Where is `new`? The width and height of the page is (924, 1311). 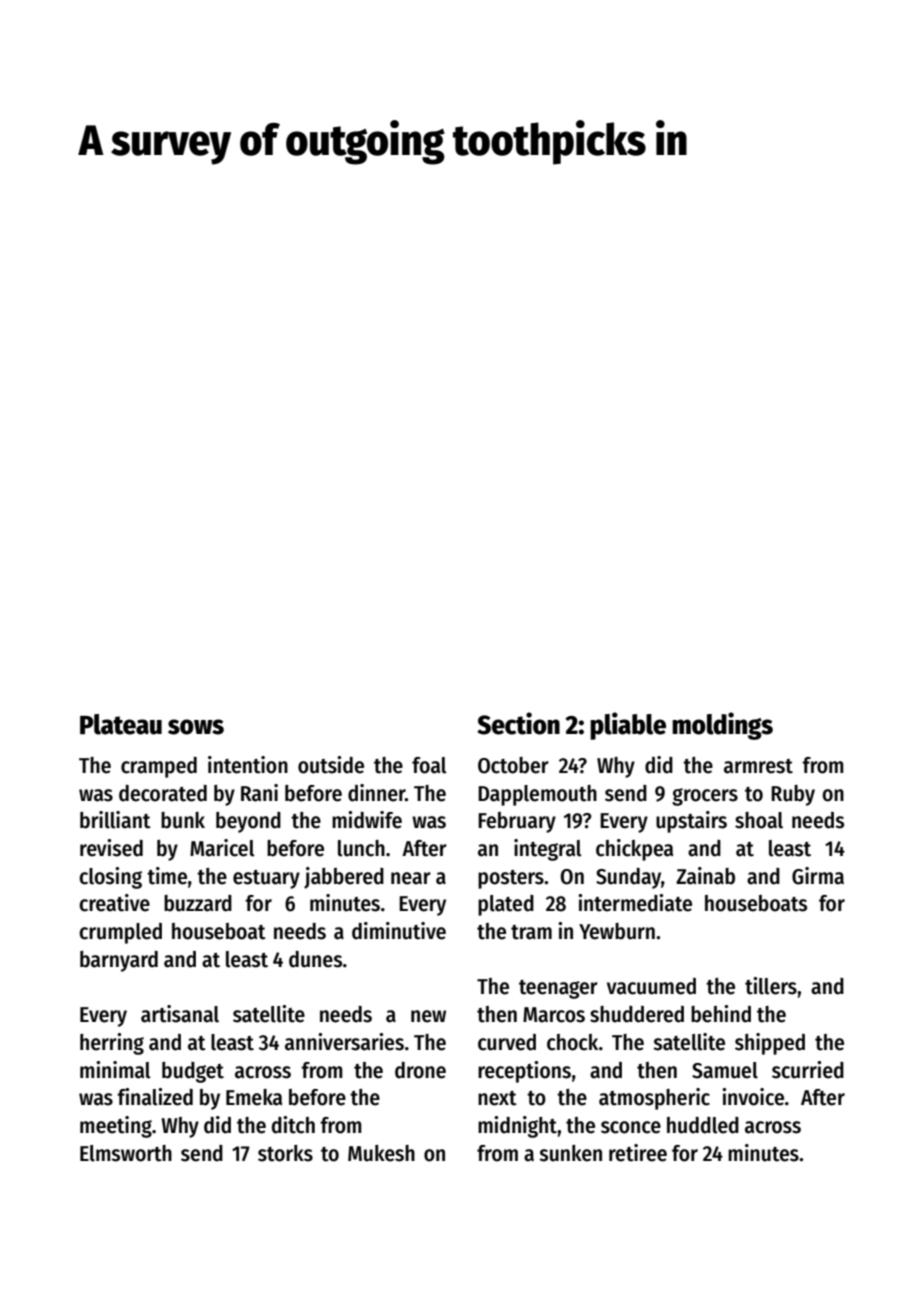
new is located at coordinates (428, 1016).
